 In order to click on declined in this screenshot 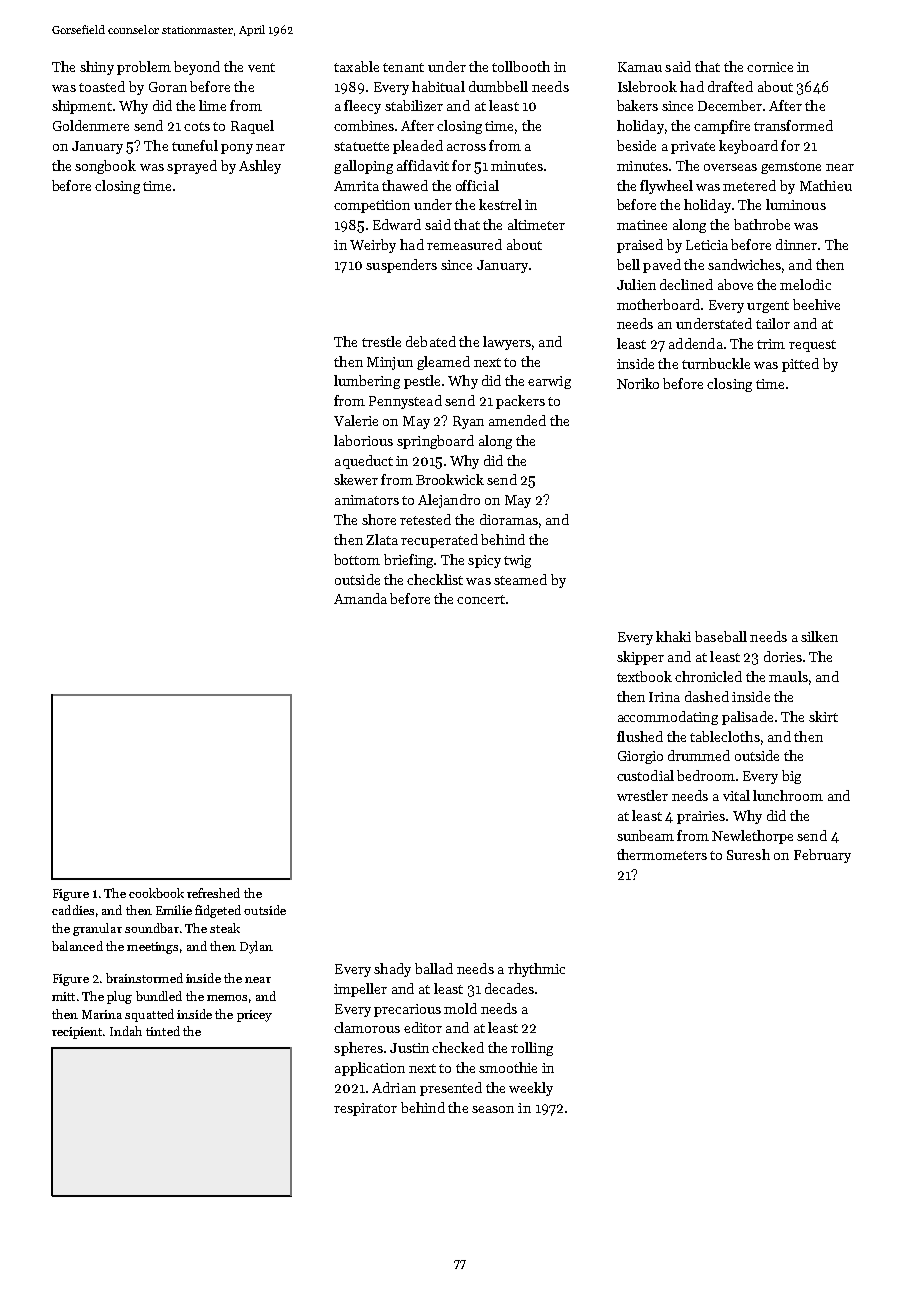, I will do `click(686, 284)`.
